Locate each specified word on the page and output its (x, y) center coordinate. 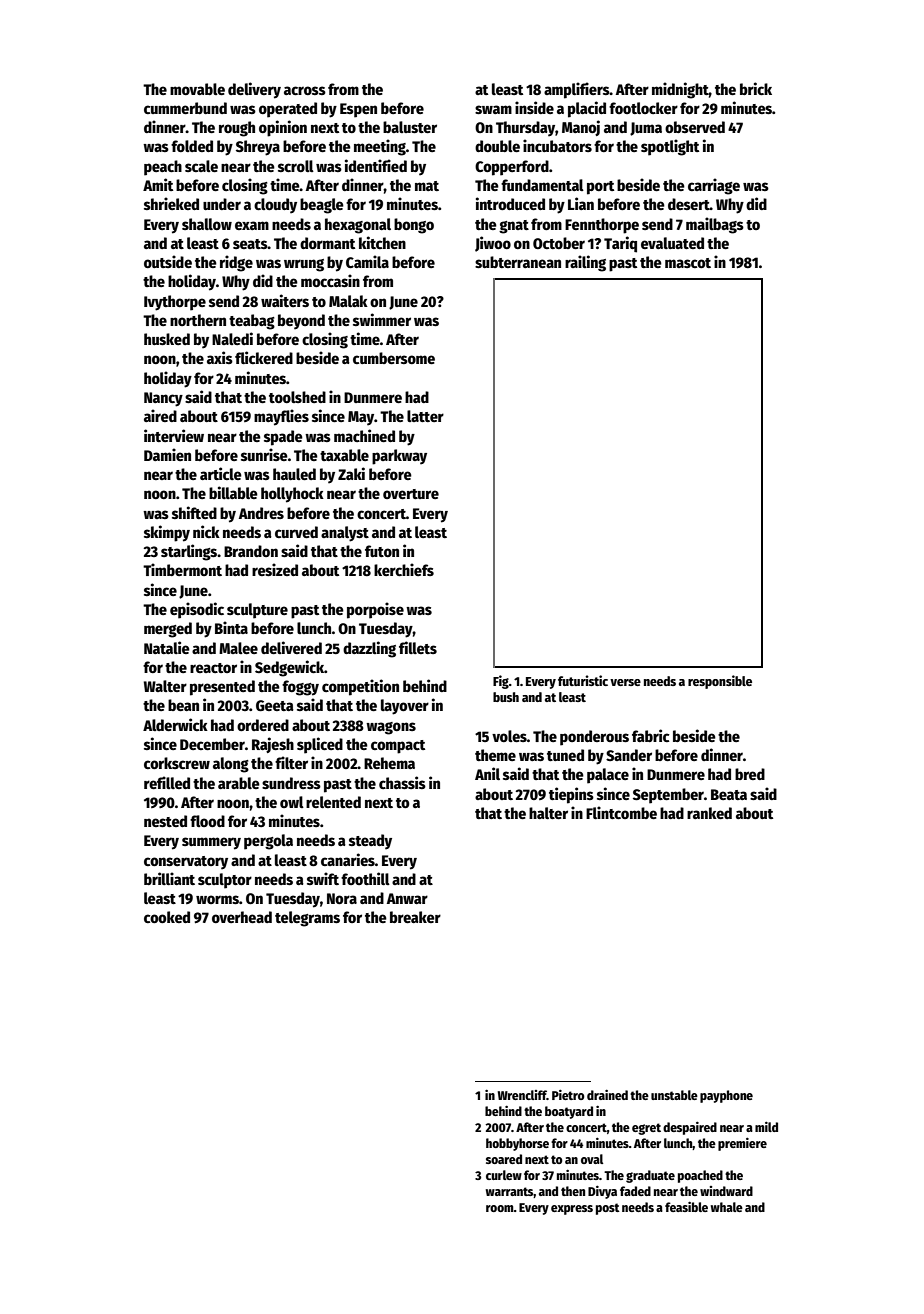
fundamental (542, 185)
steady (370, 842)
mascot (688, 263)
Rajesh (273, 745)
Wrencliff (522, 1095)
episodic (197, 610)
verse (625, 682)
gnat (514, 227)
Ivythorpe (175, 303)
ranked (709, 813)
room (500, 1208)
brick (756, 88)
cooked (167, 917)
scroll (296, 166)
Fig (501, 682)
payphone (726, 1096)
